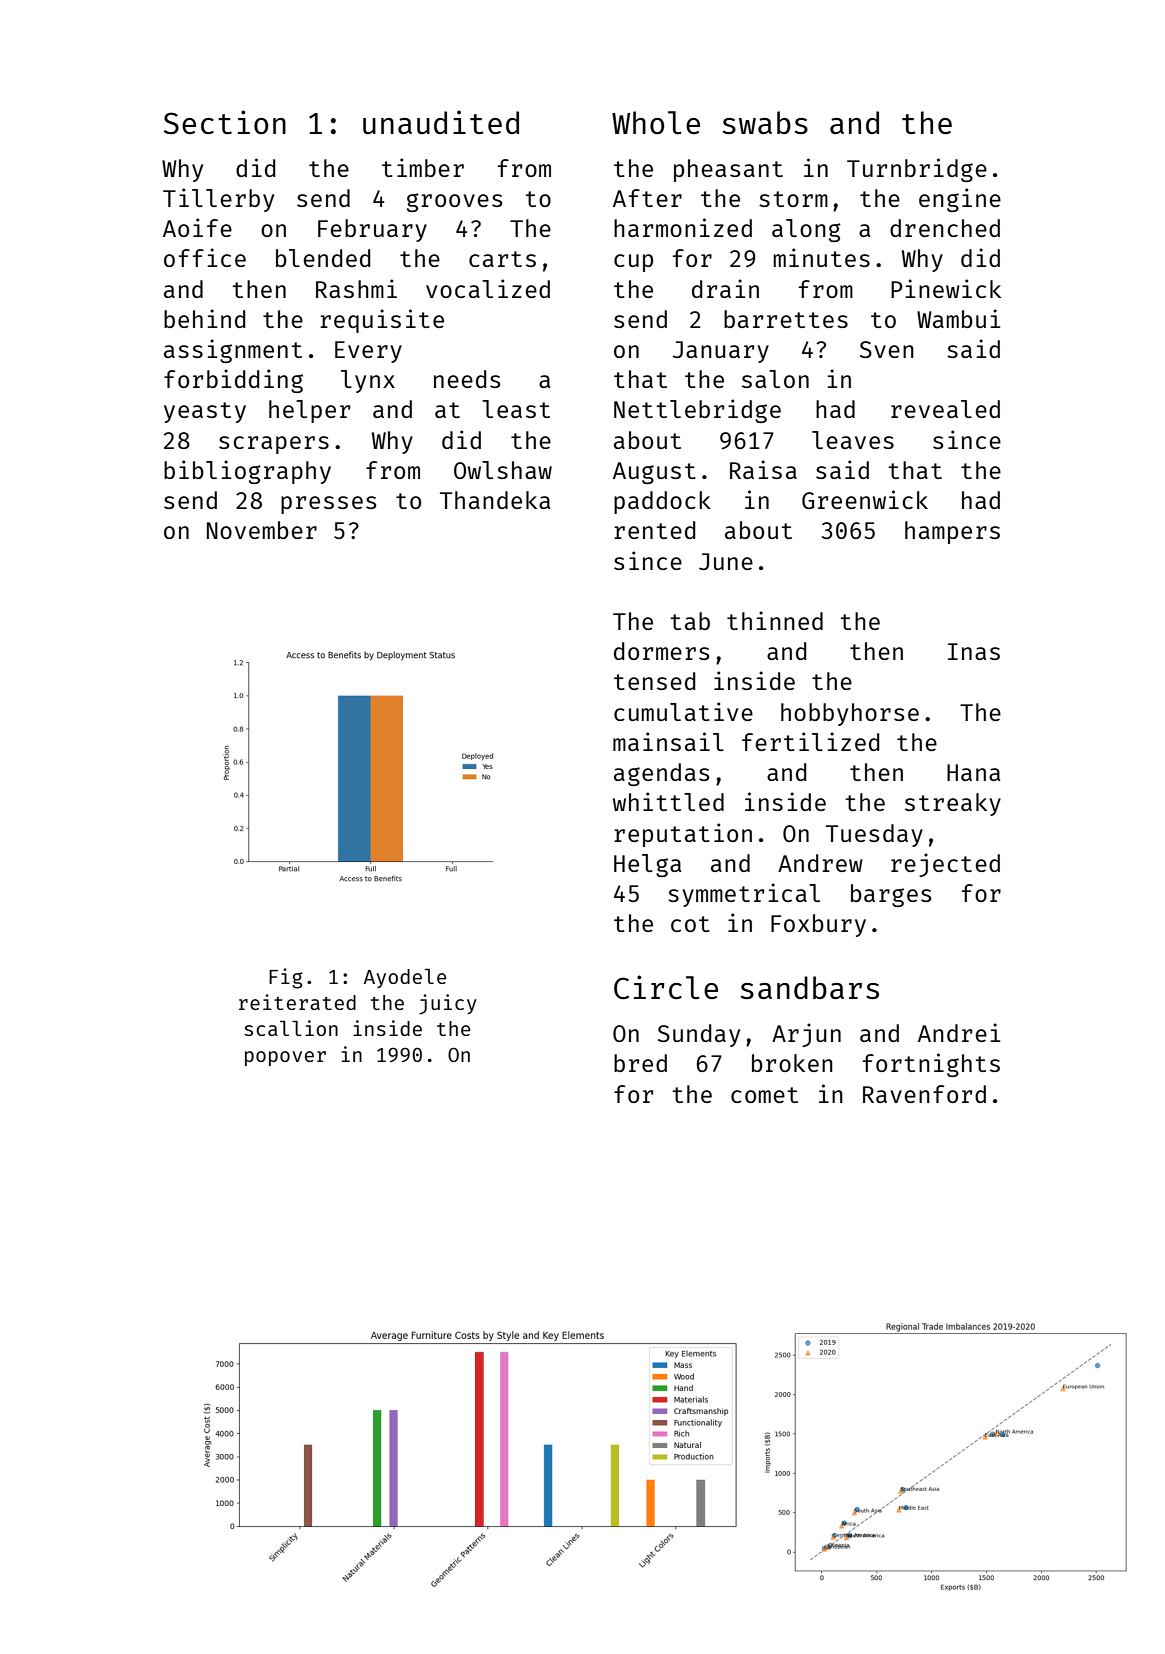 The image size is (1165, 1654). I want to click on Helga, so click(647, 865).
